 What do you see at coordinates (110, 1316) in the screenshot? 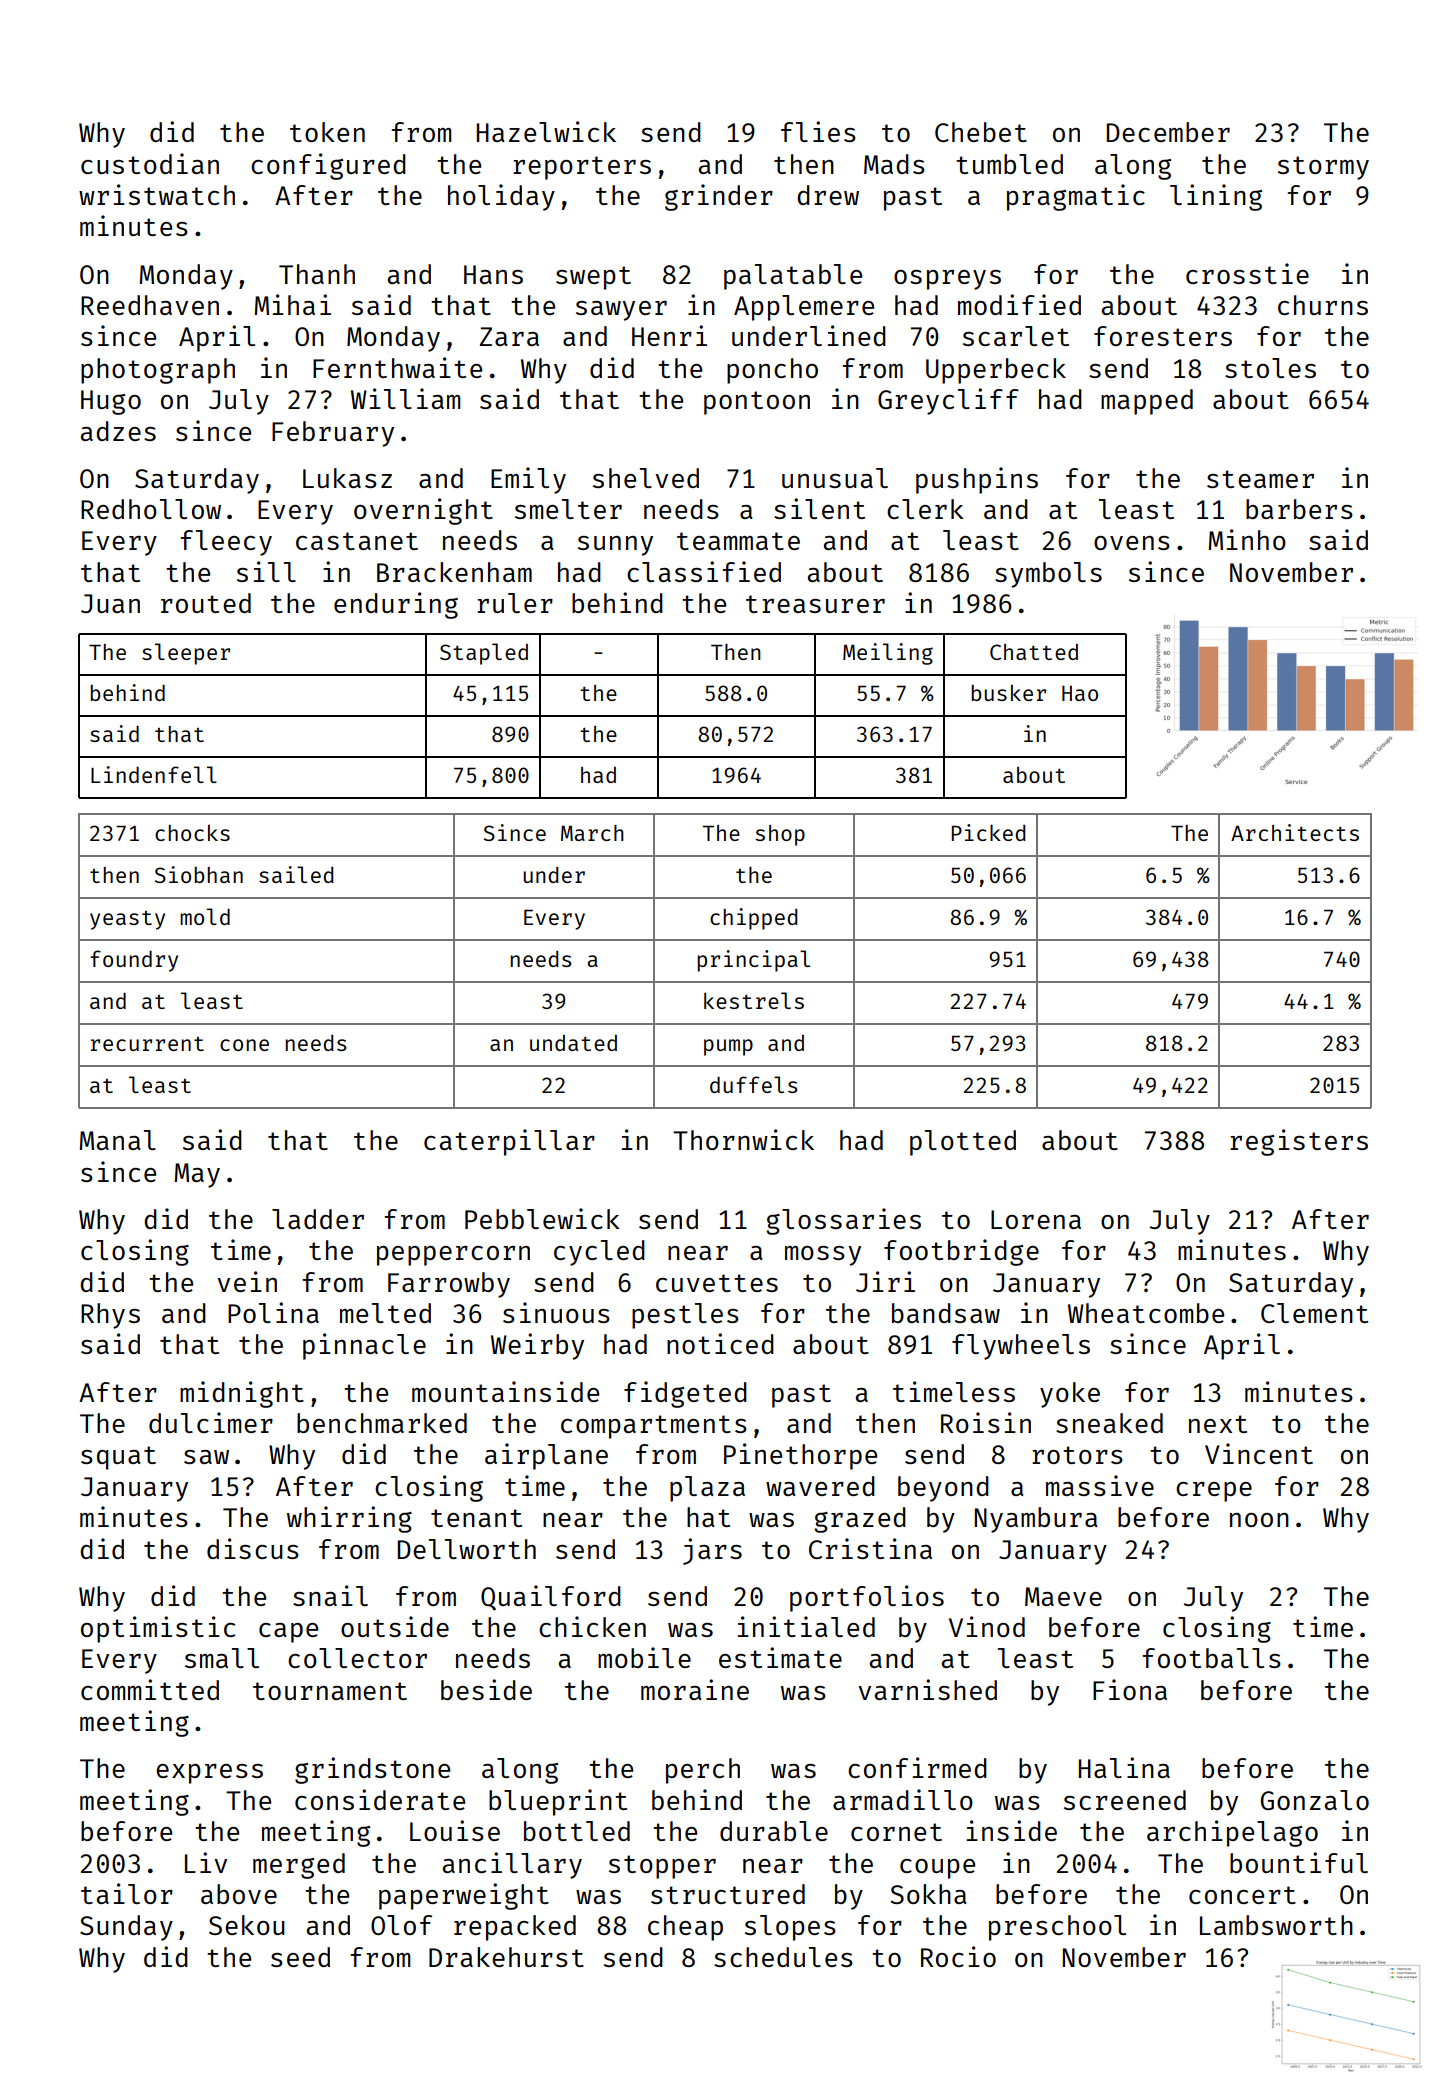
I see `Rhys` at bounding box center [110, 1316].
